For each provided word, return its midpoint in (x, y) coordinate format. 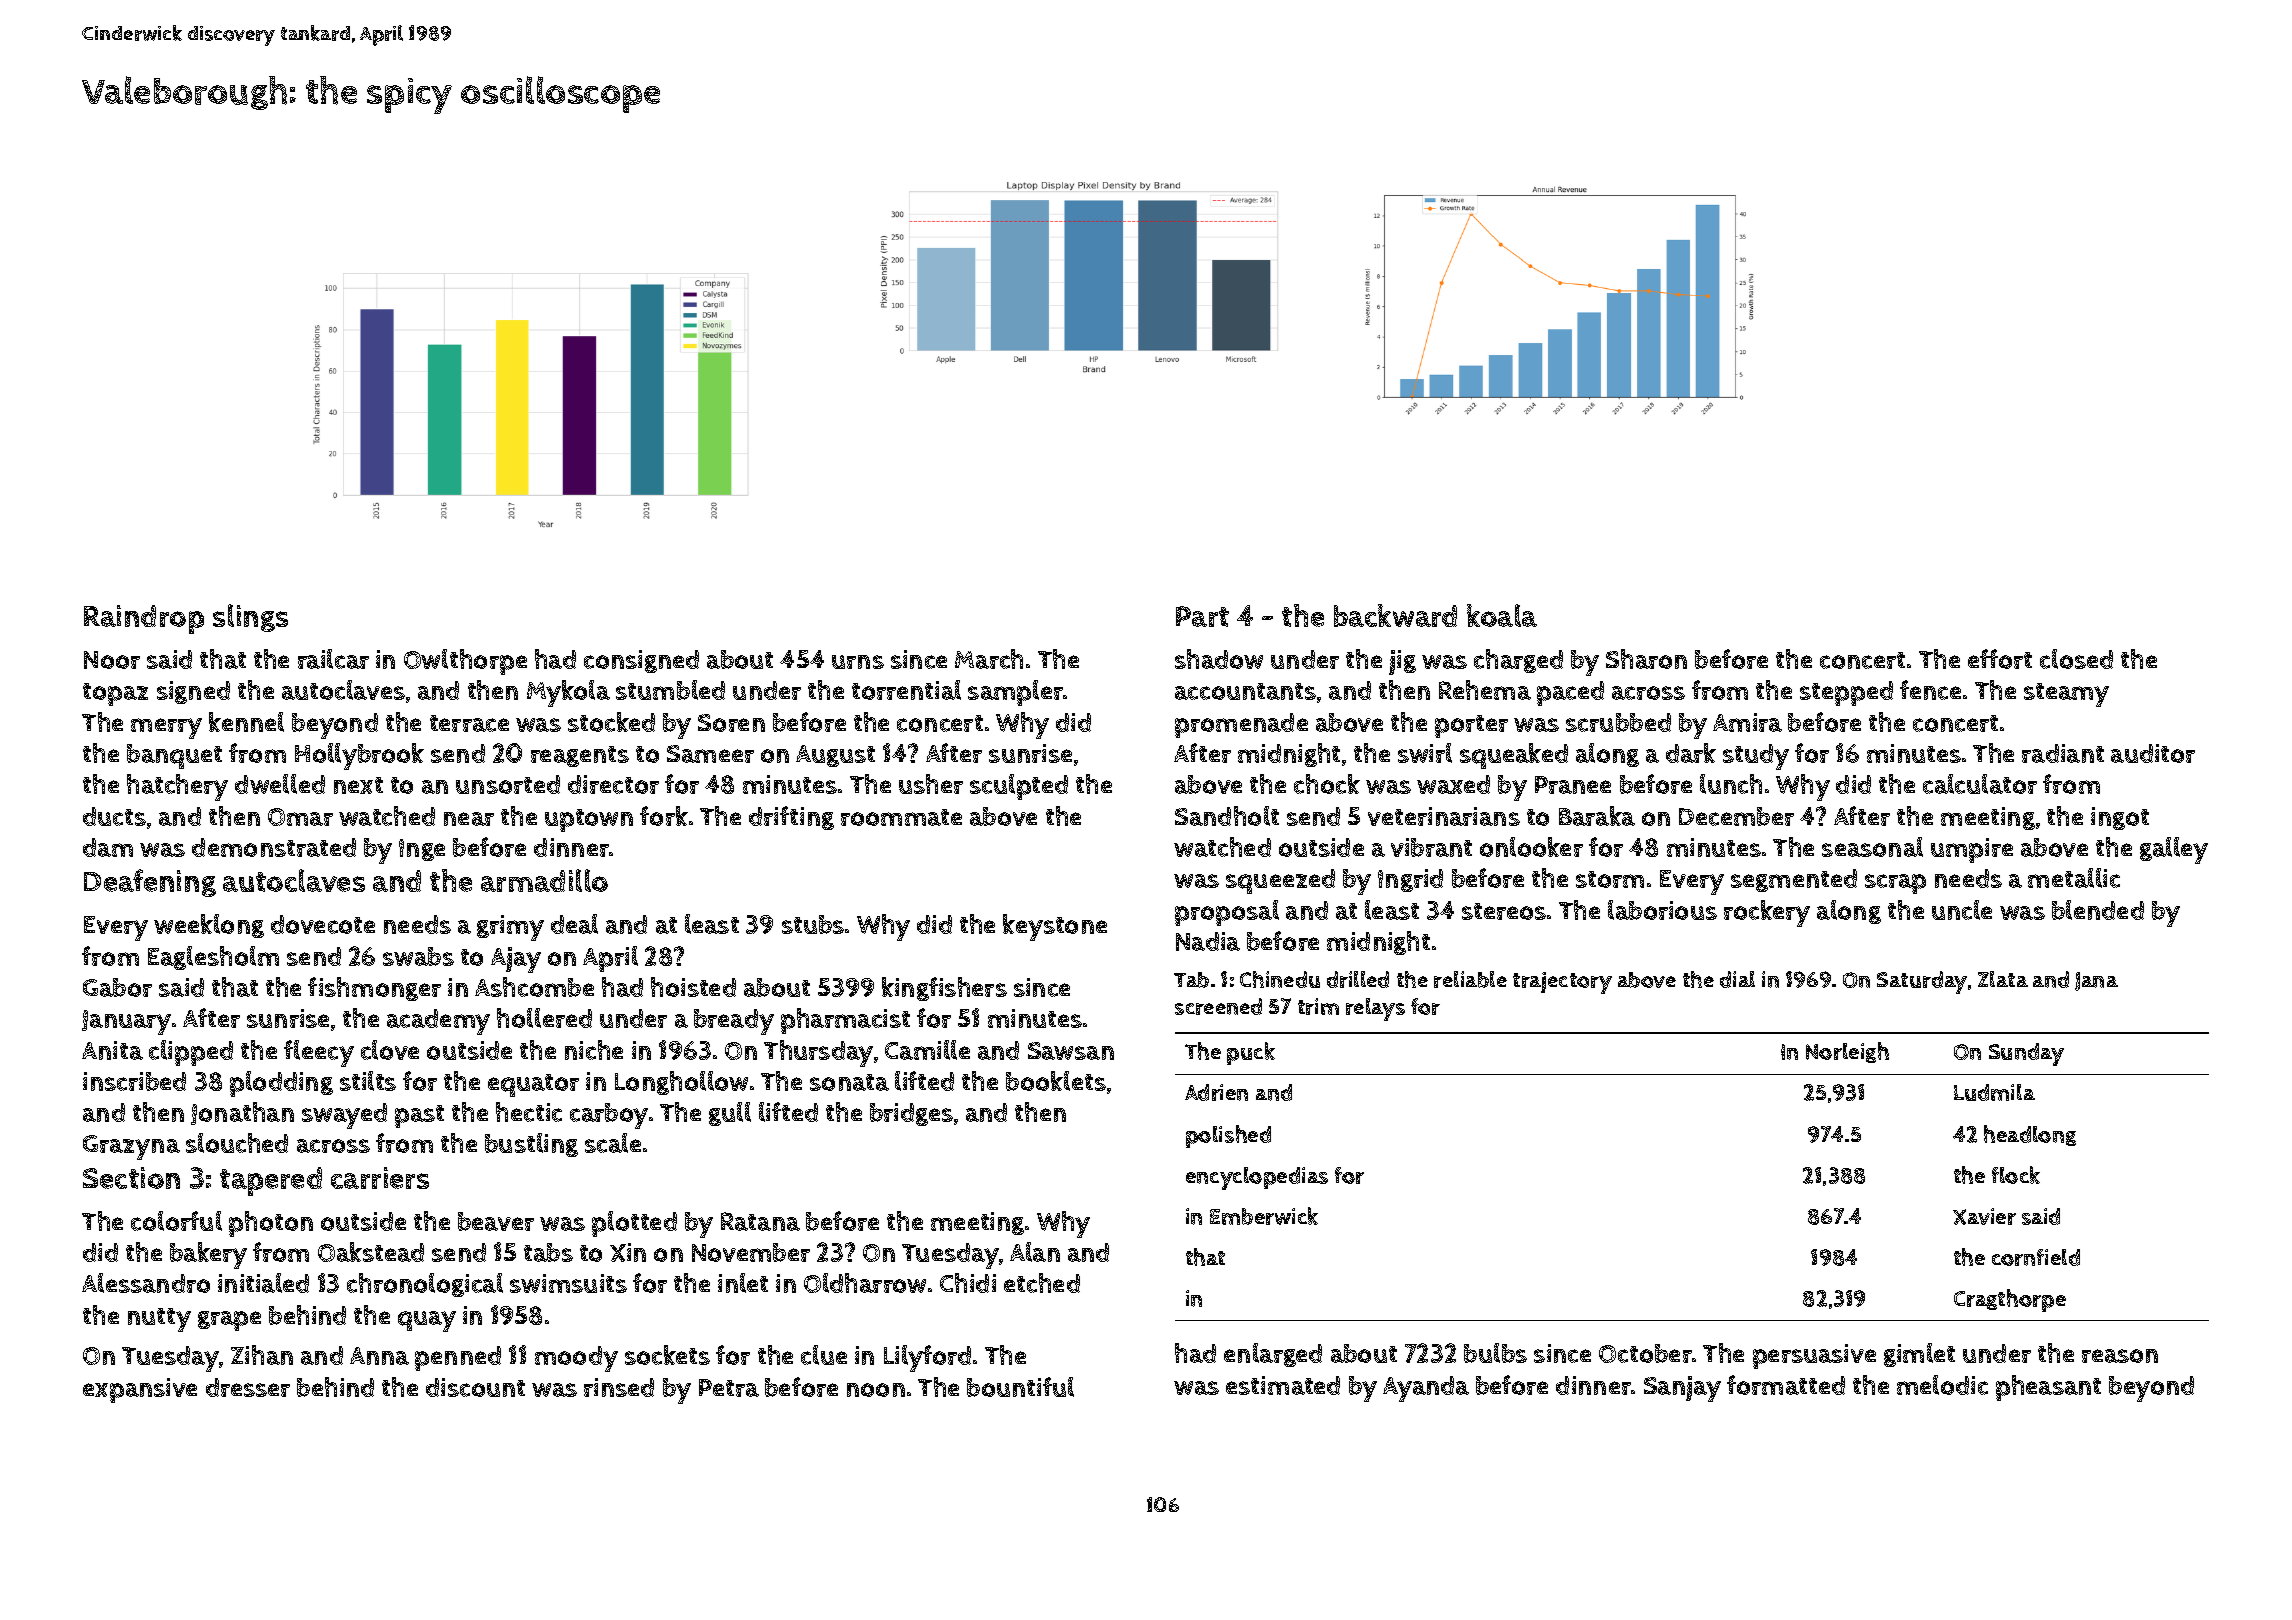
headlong (2030, 1135)
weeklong (209, 926)
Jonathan (242, 1113)
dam (108, 847)
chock (1327, 784)
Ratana (760, 1221)
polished (1228, 1136)
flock (2016, 1175)
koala (1502, 615)
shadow (1219, 659)
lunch (1731, 784)
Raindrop (144, 619)
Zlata (2003, 979)
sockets (667, 1355)
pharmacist (845, 1021)
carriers (380, 1178)
